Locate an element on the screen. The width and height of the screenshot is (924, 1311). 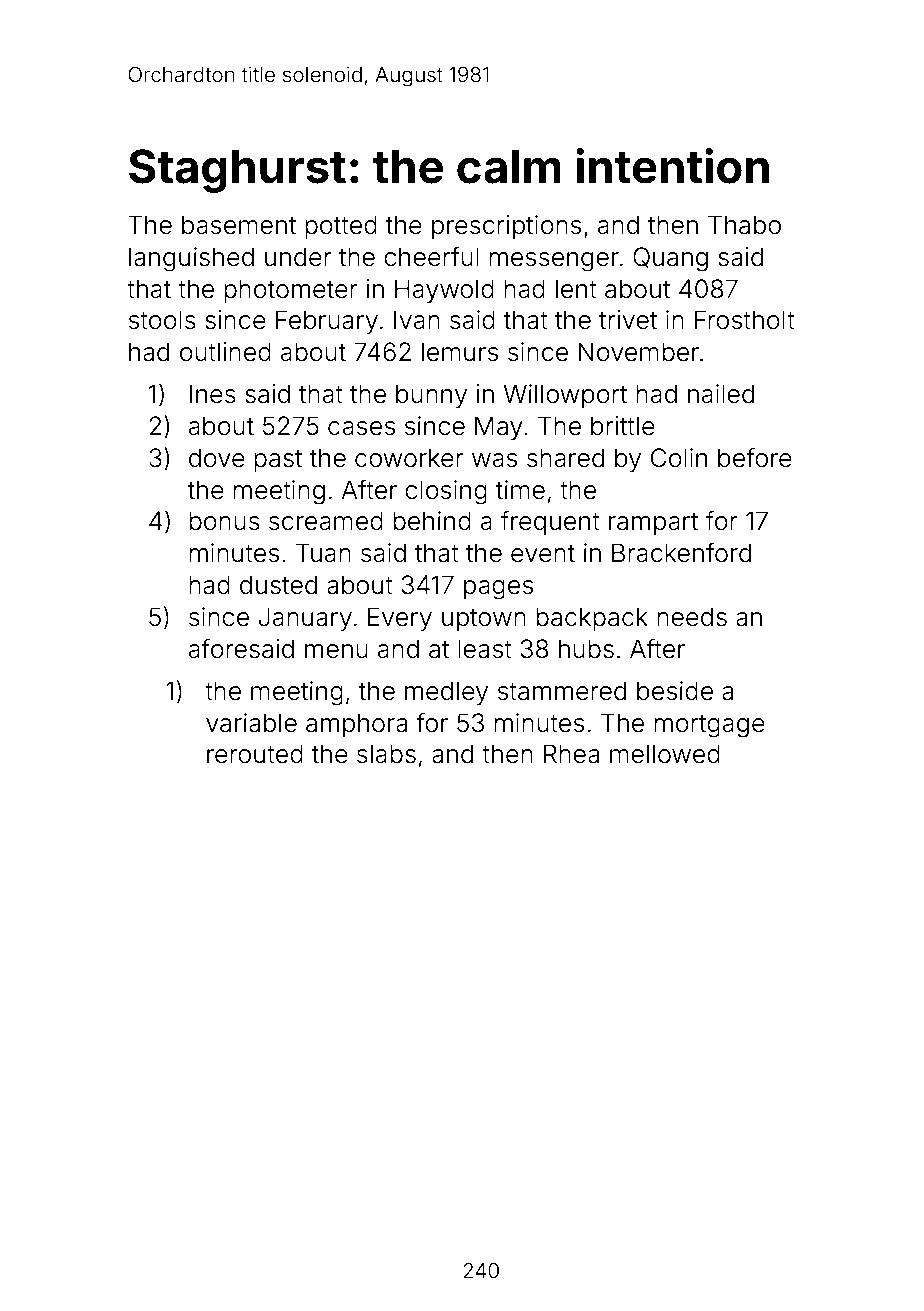
bonus is located at coordinates (224, 521).
